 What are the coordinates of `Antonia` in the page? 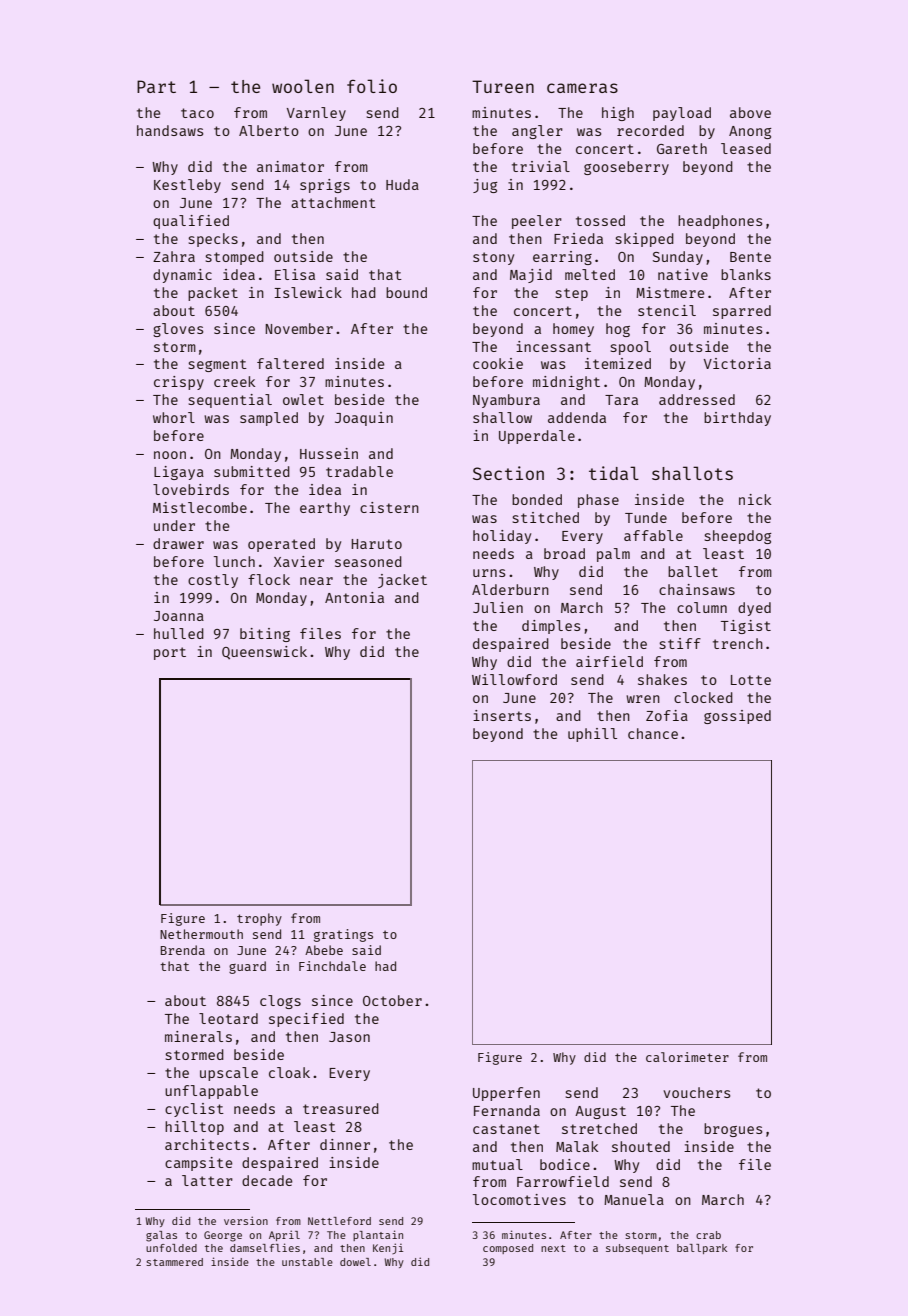 It's located at (354, 597).
